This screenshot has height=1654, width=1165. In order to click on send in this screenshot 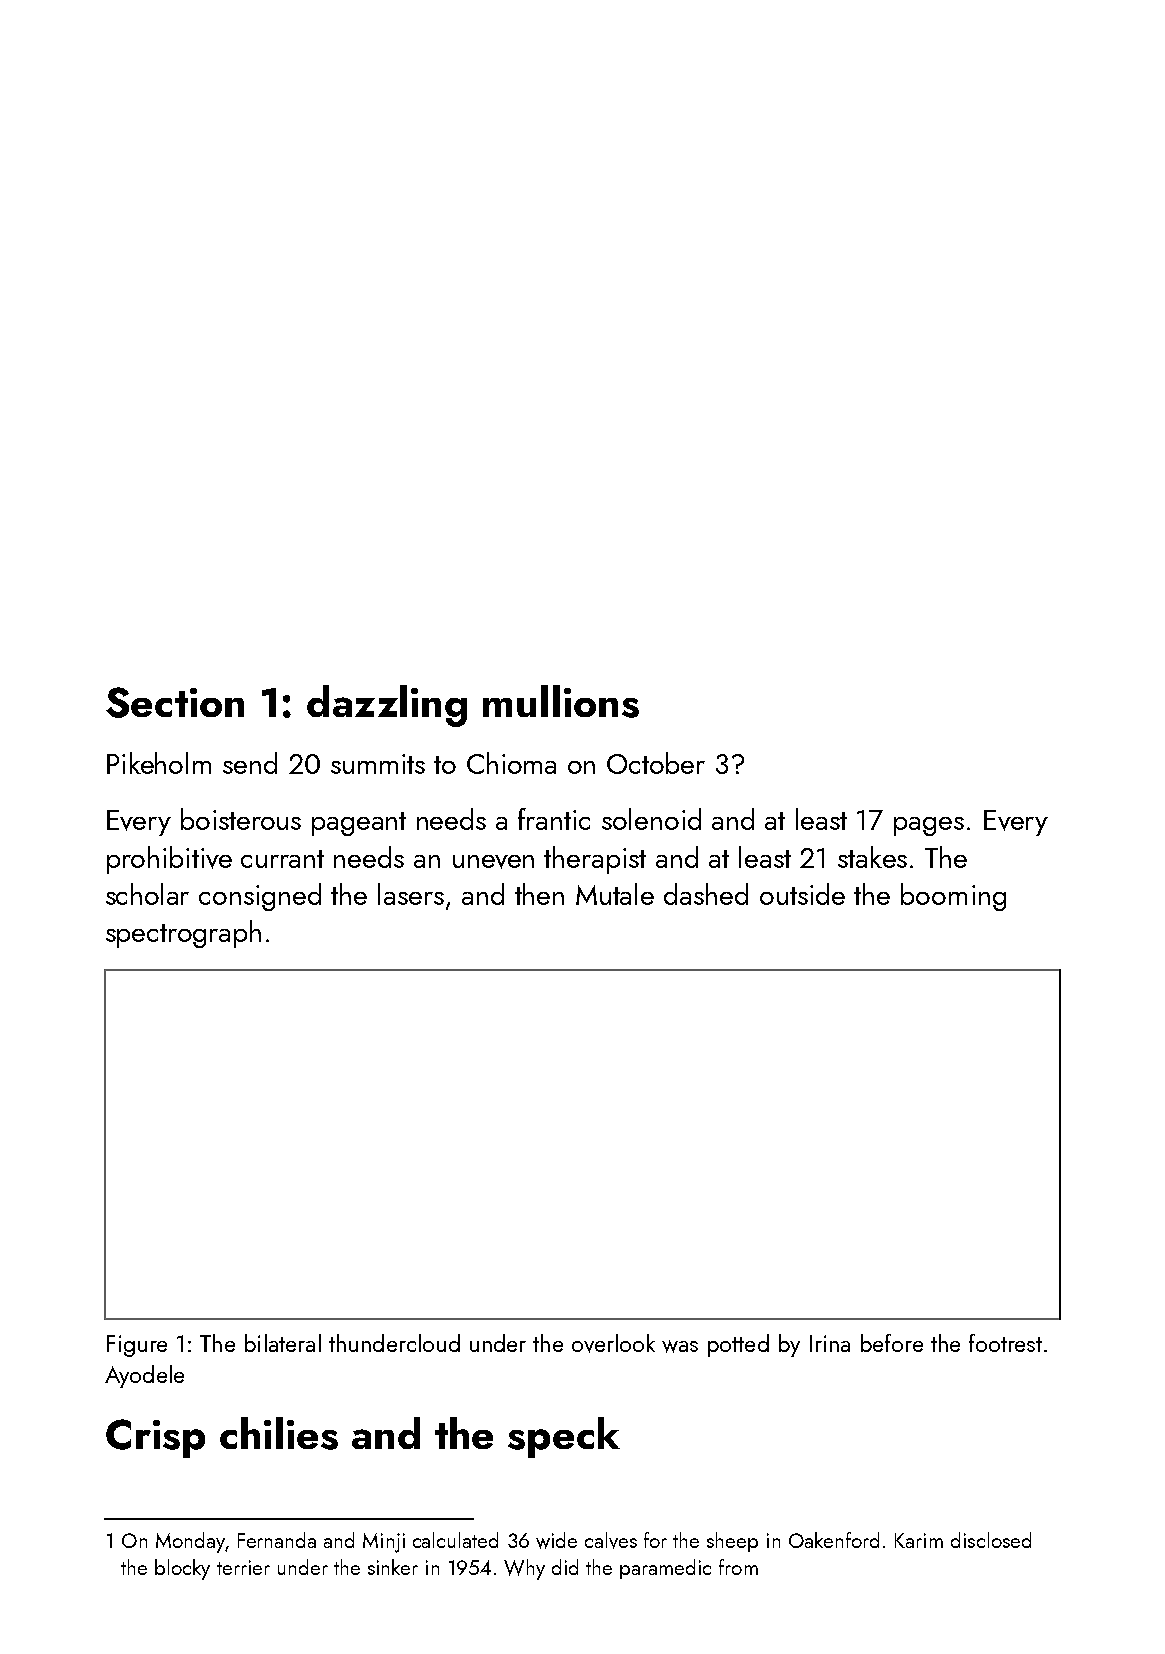, I will do `click(250, 763)`.
